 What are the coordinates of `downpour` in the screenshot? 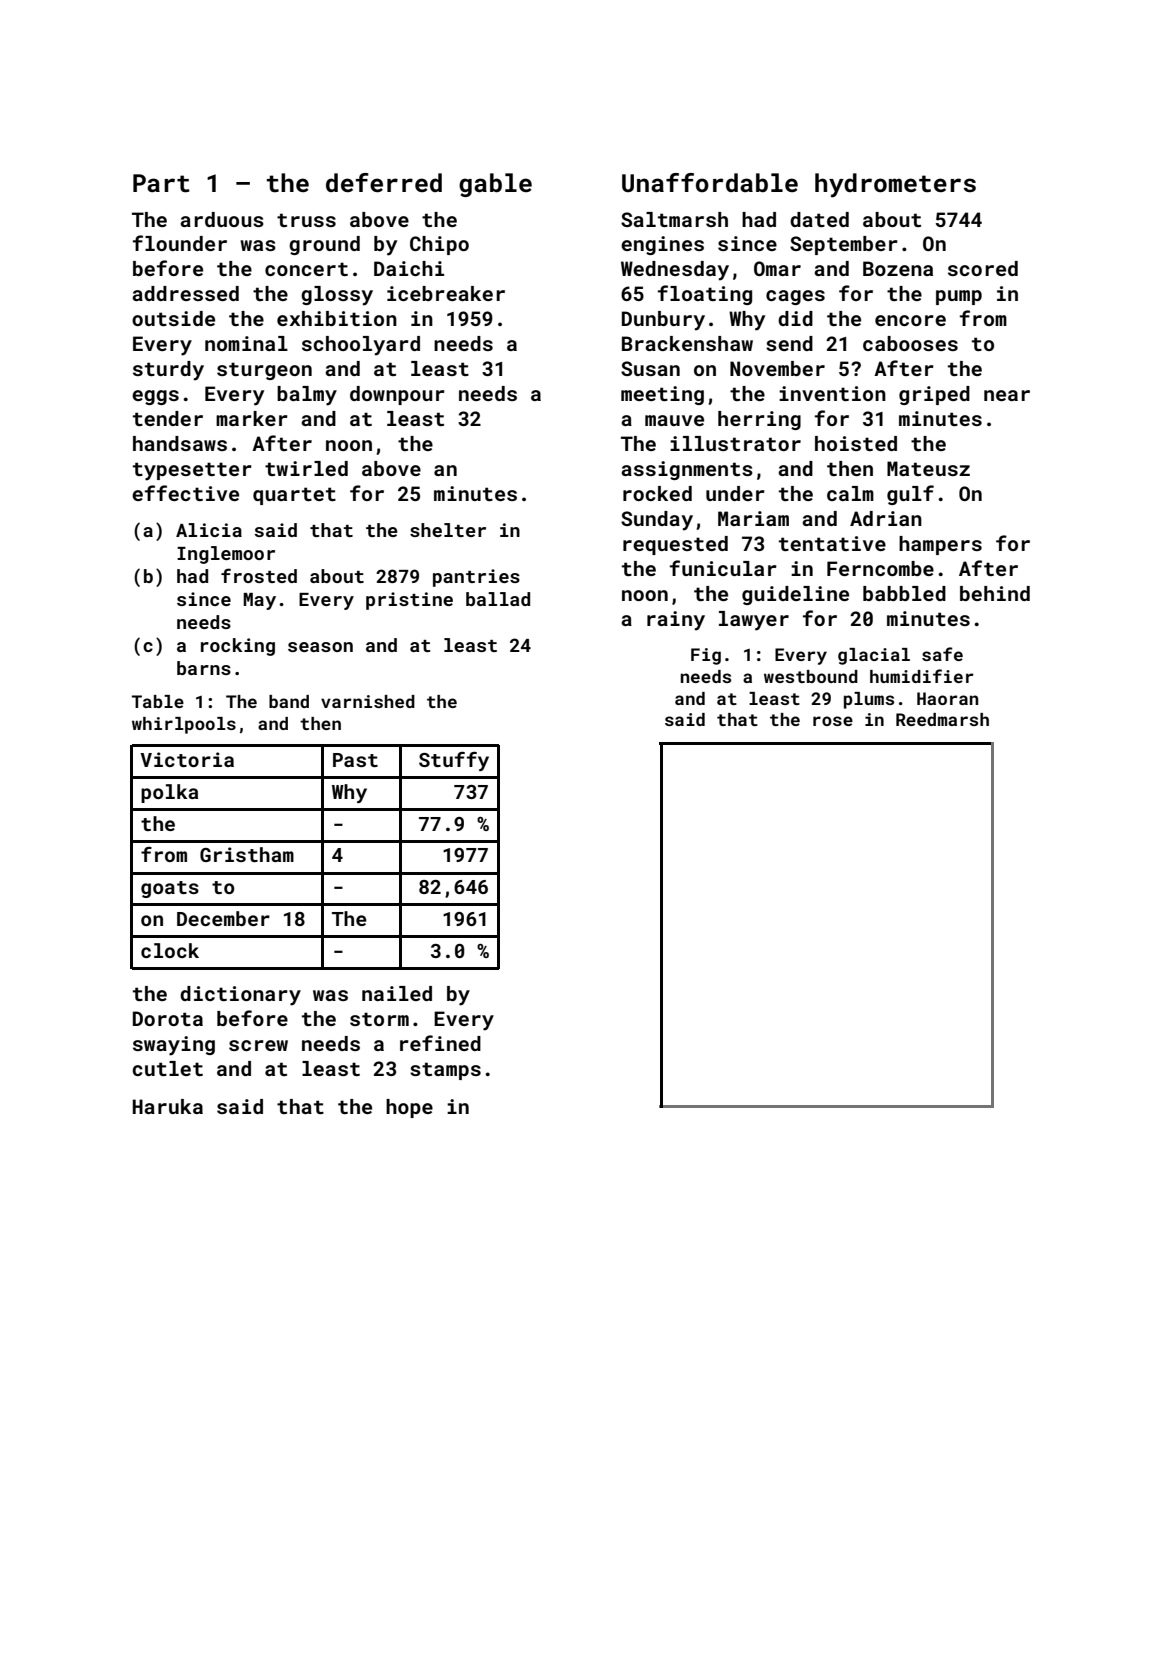 It's located at (397, 395).
